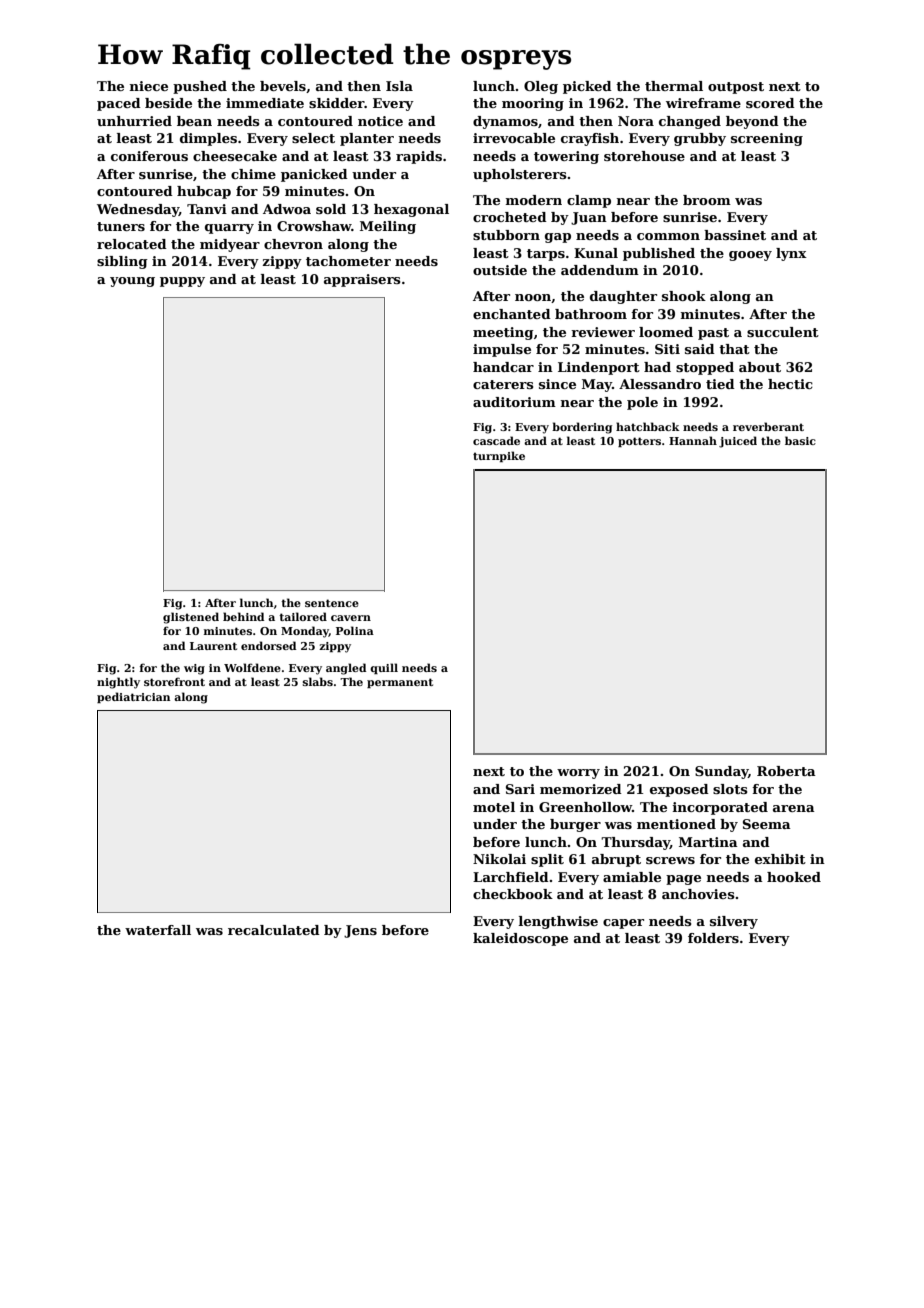 Image resolution: width=924 pixels, height=1308 pixels. What do you see at coordinates (158, 930) in the screenshot?
I see `waterfall` at bounding box center [158, 930].
